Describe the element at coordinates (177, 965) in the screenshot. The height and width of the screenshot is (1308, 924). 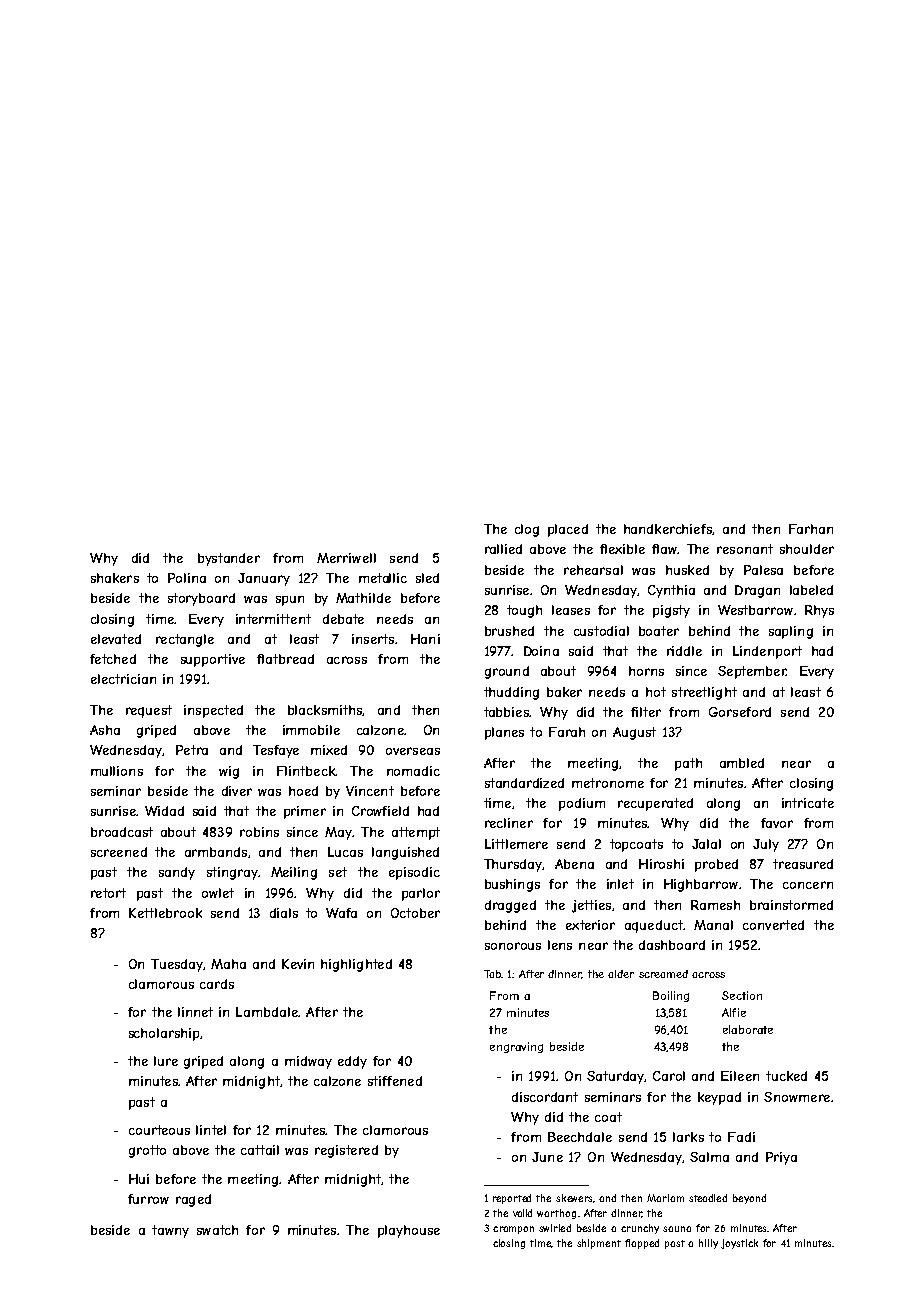
I see `Tuesday` at that location.
